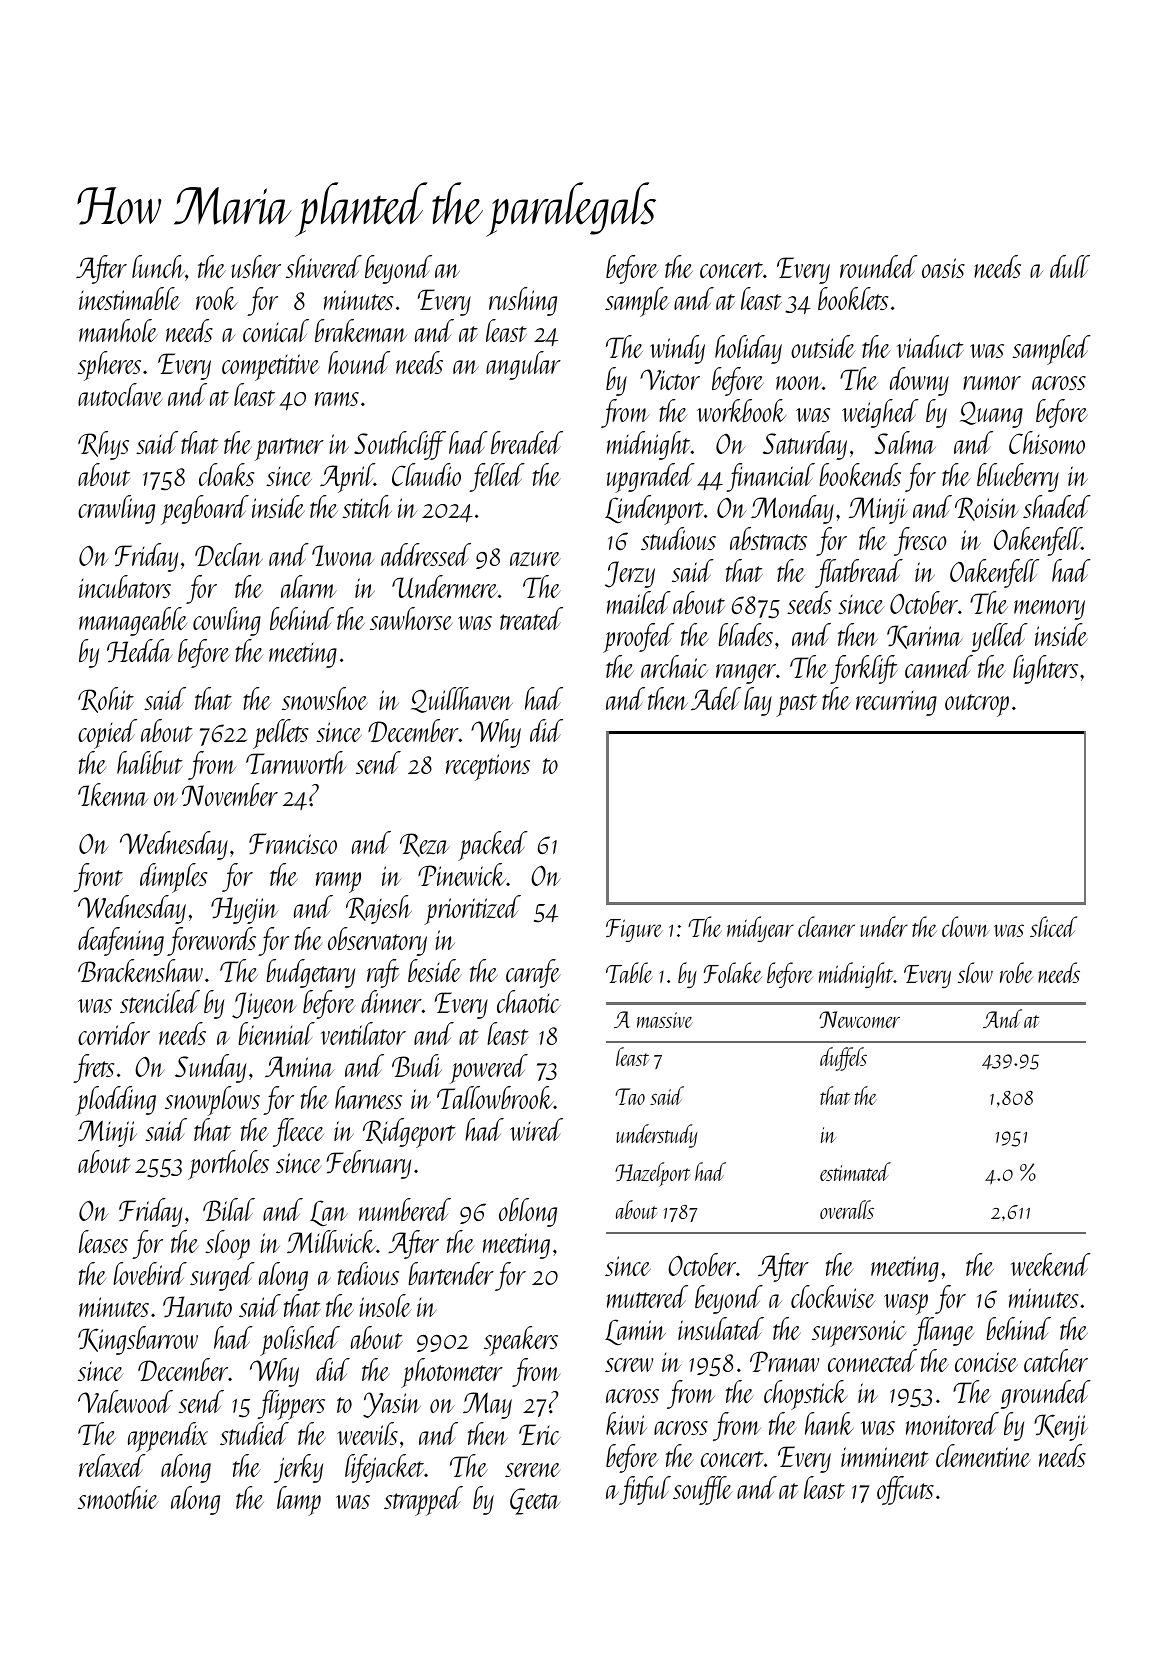  Describe the element at coordinates (276, 1033) in the document. I see `biennial` at that location.
